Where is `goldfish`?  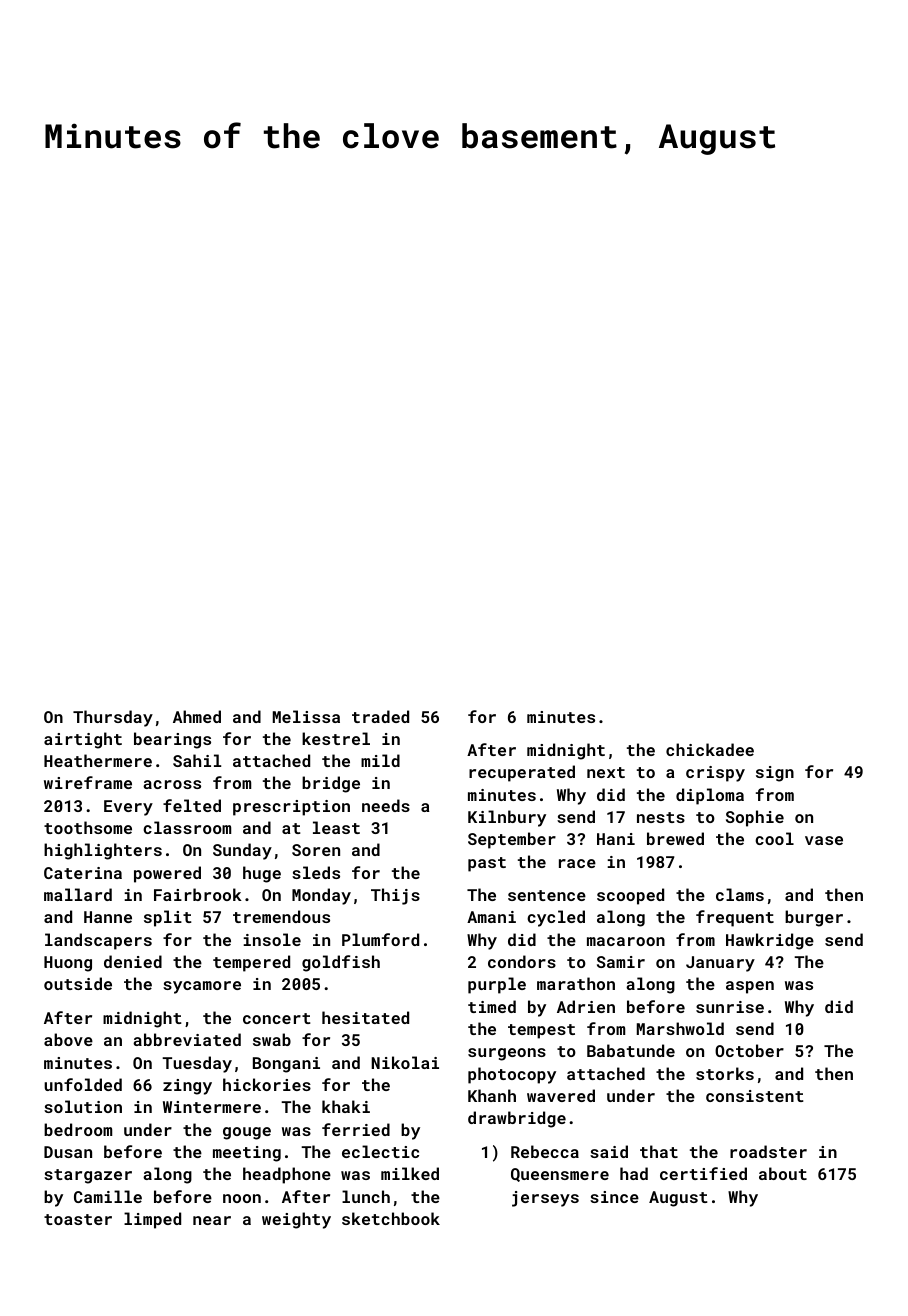
goldfish is located at coordinates (341, 963).
